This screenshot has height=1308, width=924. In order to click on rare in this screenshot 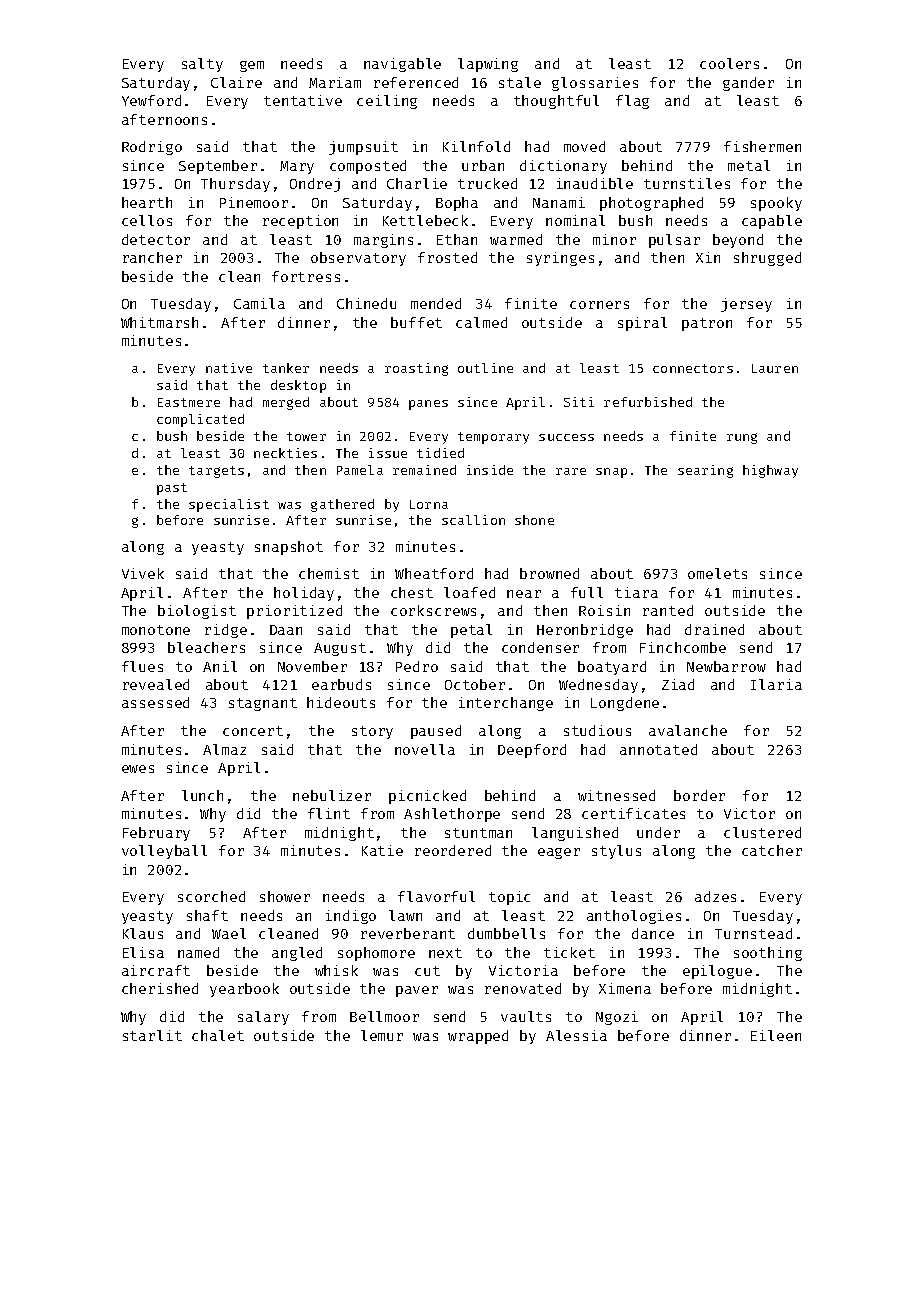, I will do `click(571, 471)`.
